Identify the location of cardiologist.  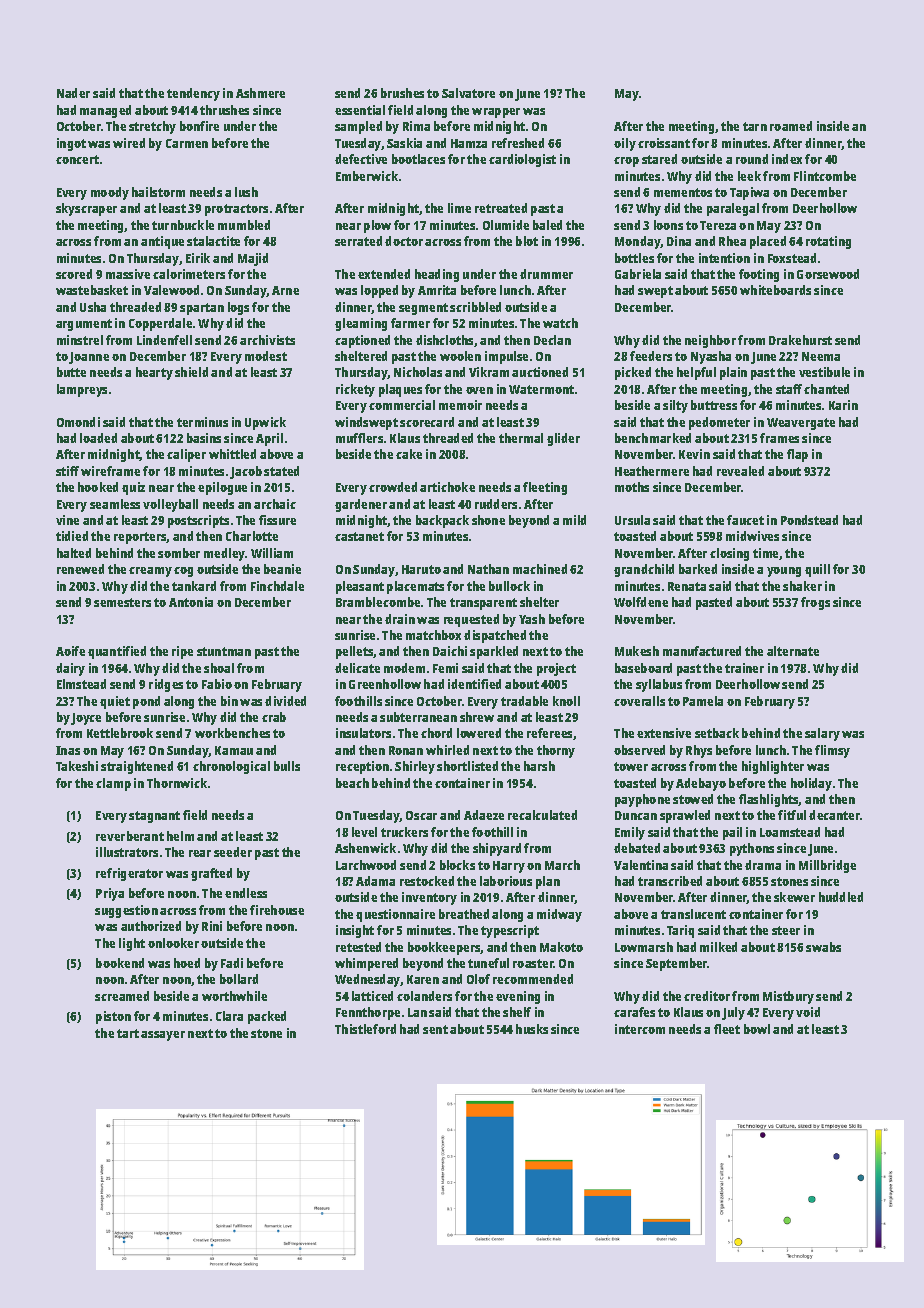
(522, 160).
